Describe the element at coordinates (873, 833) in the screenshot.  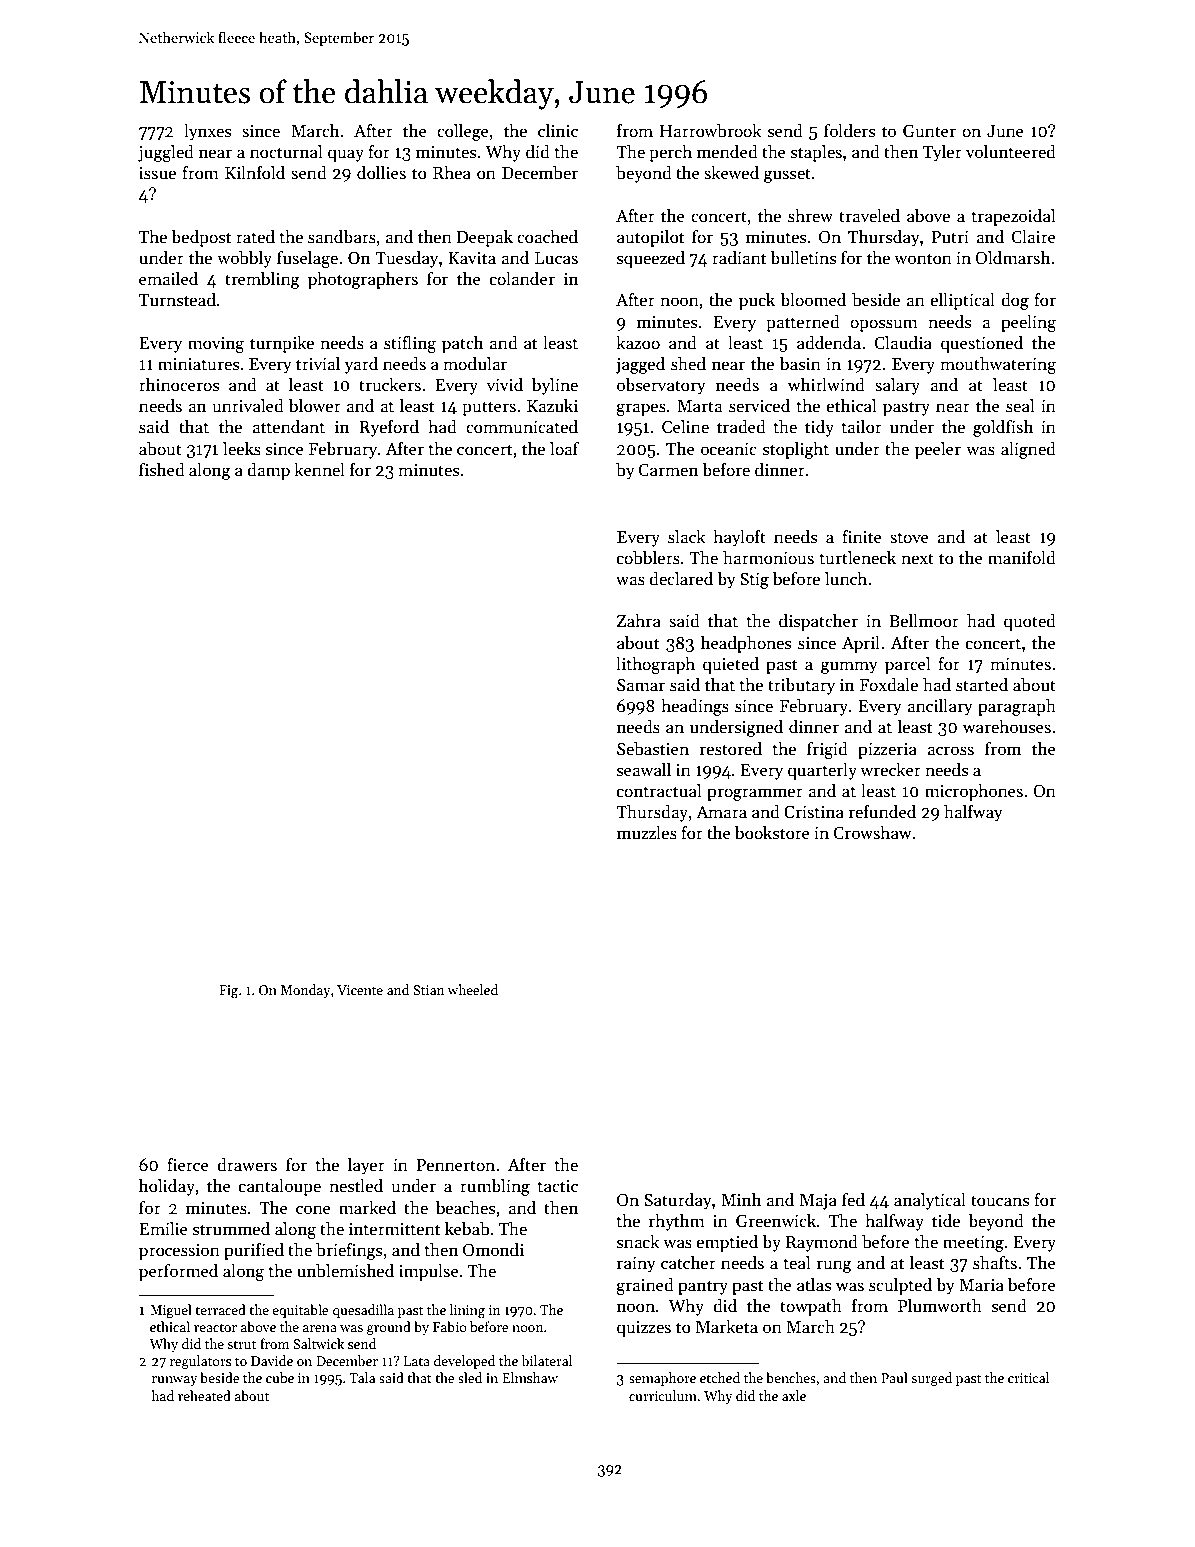
I see `Crowshaw` at that location.
